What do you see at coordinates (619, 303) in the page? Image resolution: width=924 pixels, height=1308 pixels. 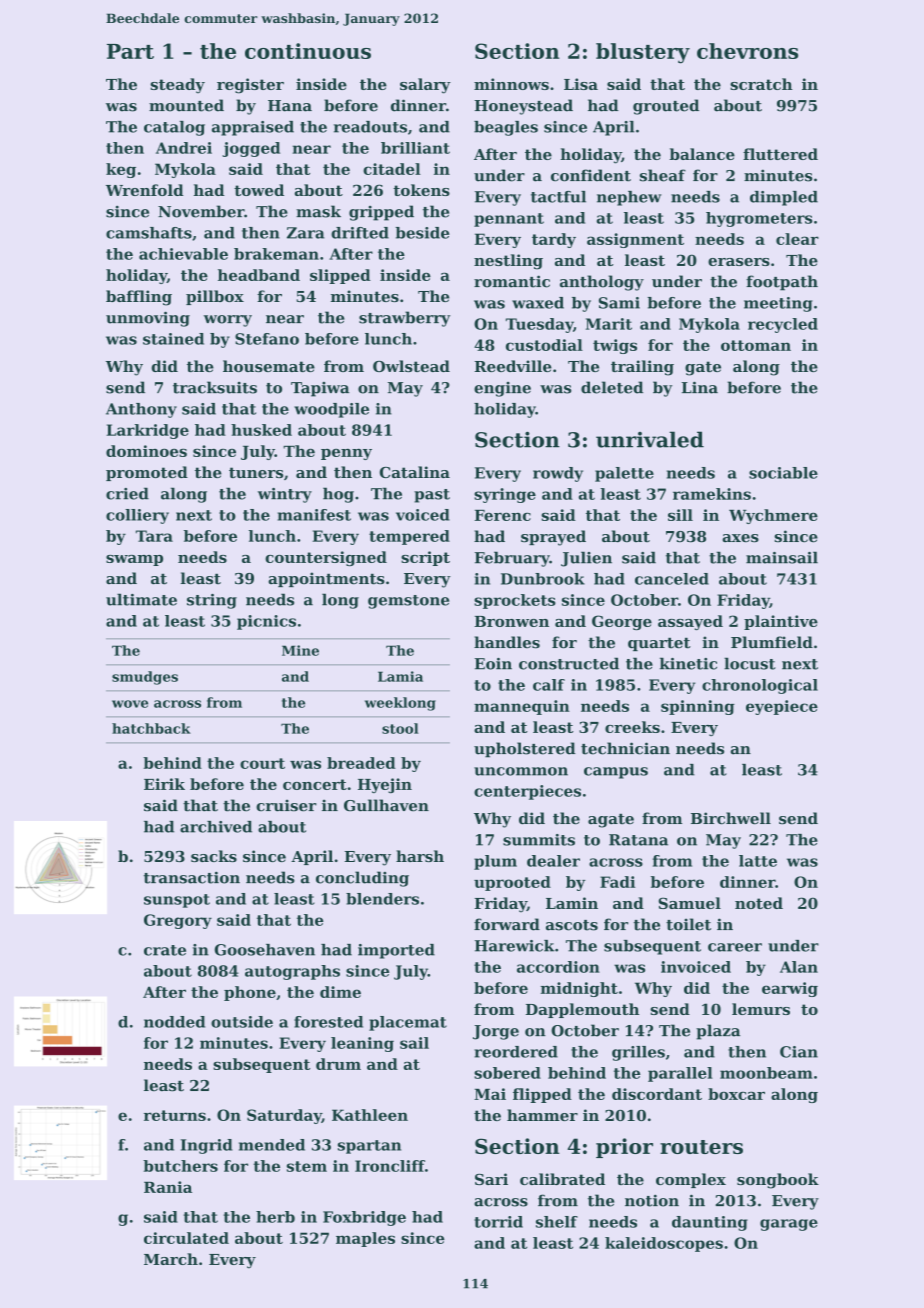 I see `Sami` at bounding box center [619, 303].
